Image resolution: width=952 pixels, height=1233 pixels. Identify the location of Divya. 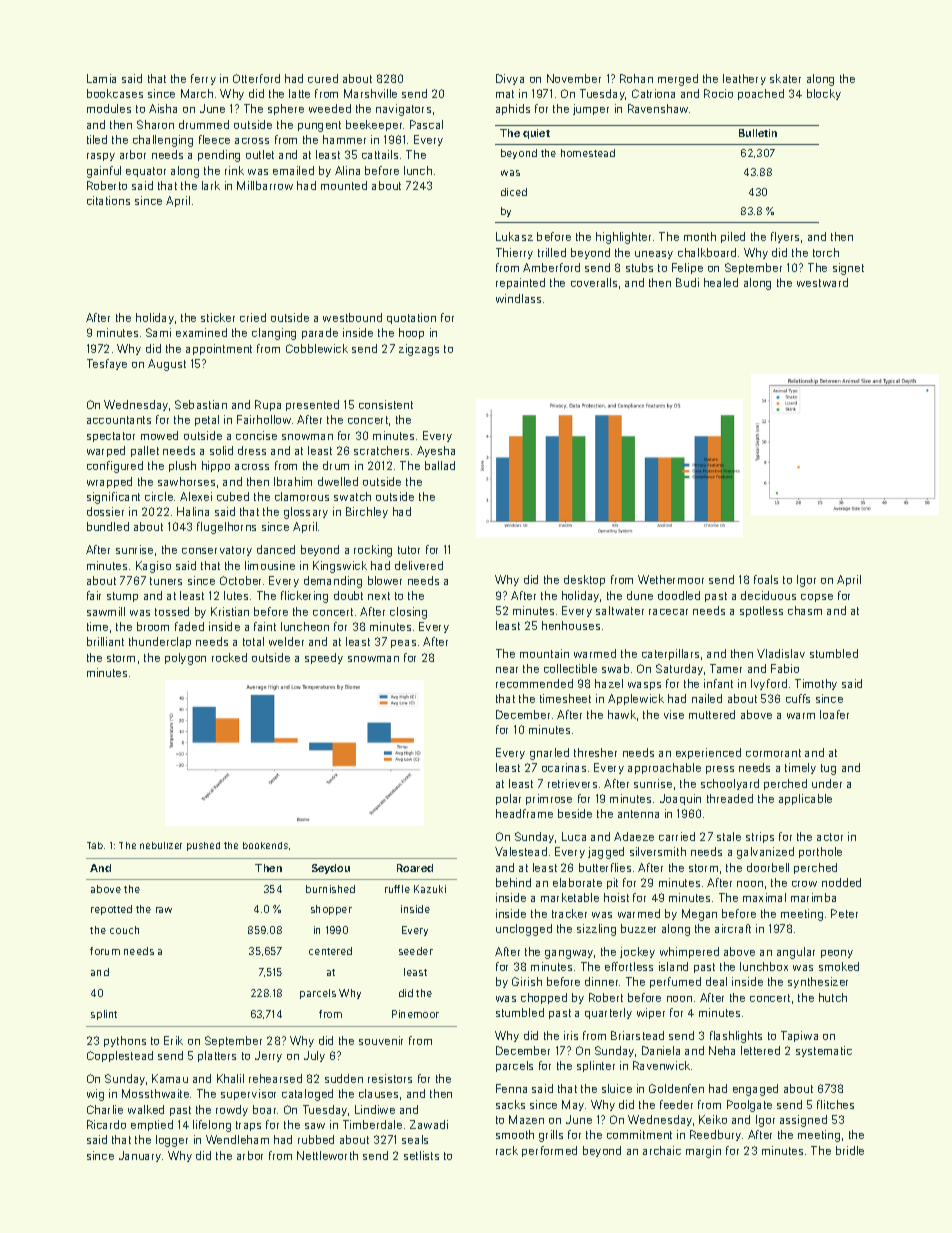
(510, 79).
